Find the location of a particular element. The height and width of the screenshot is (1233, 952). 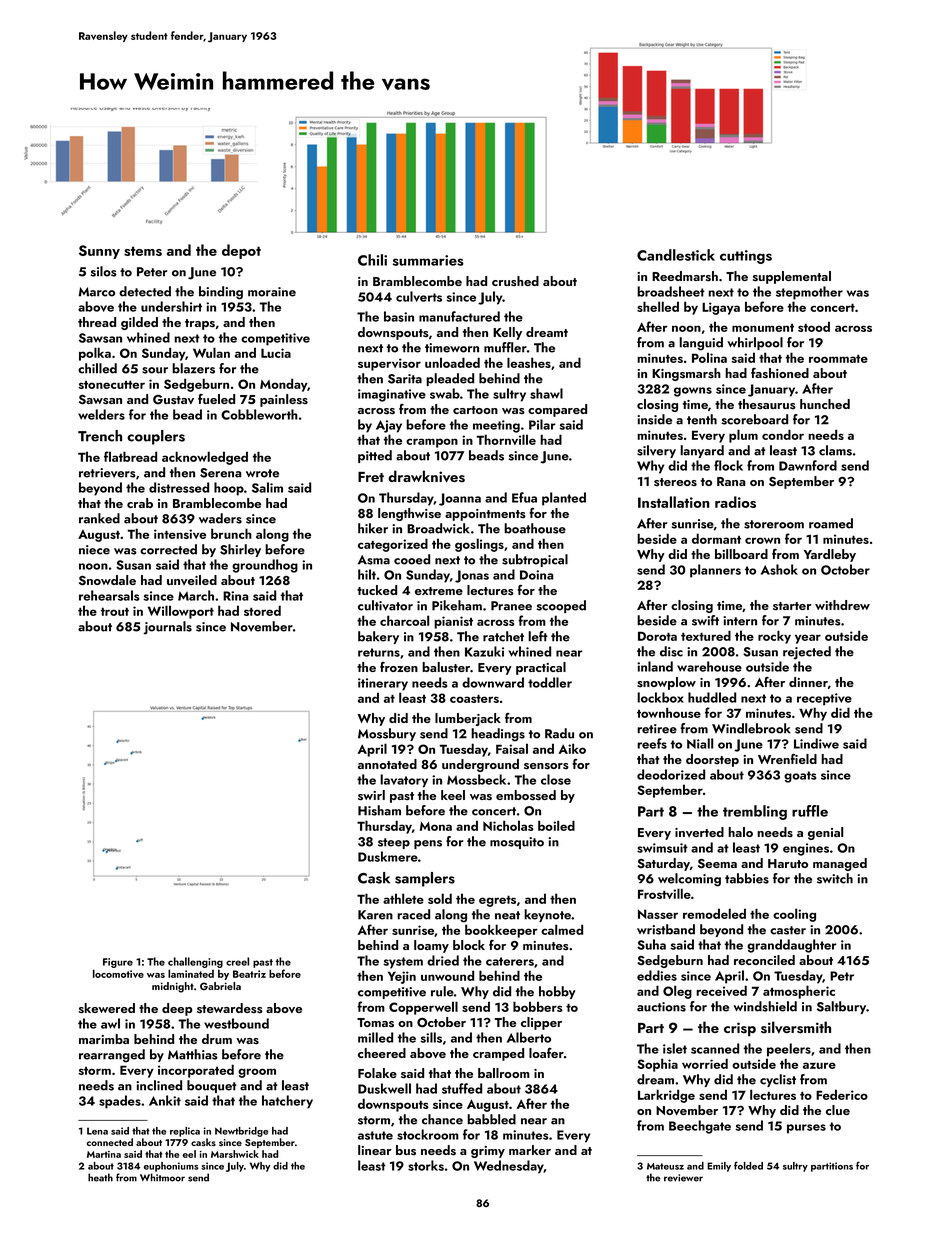

huddled is located at coordinates (712, 697).
